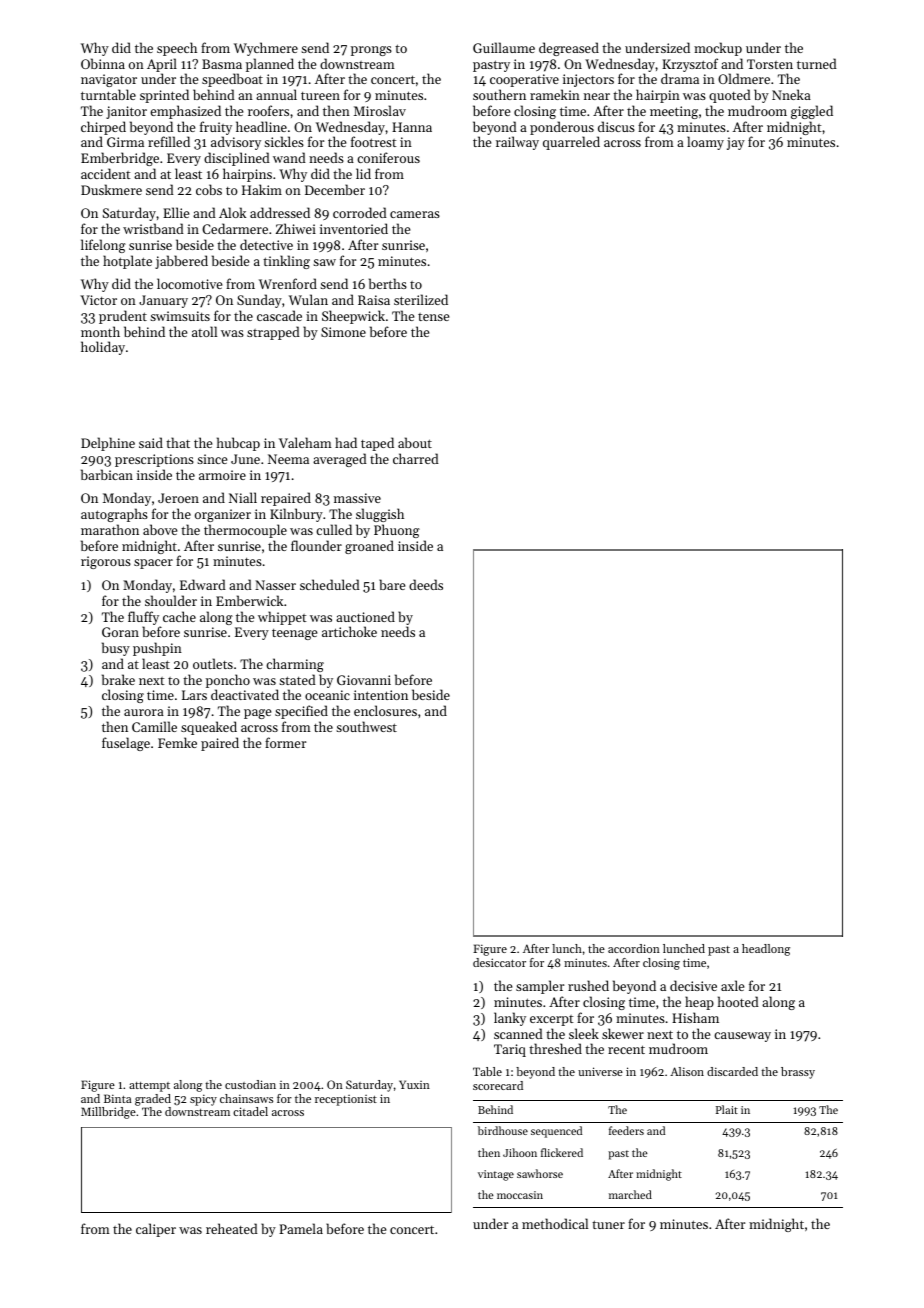  I want to click on Guillaume, so click(504, 47).
